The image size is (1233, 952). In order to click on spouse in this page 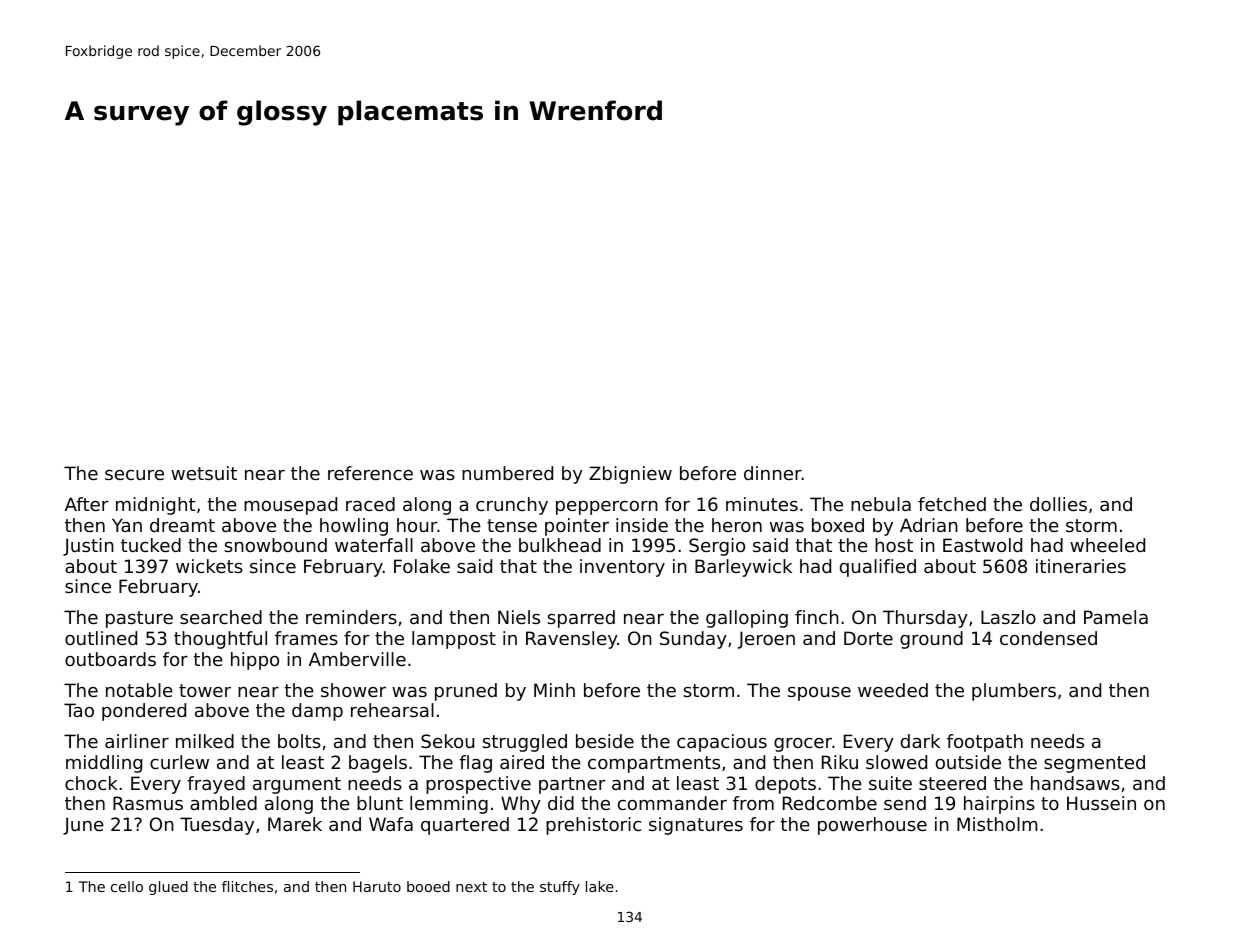, I will do `click(819, 694)`.
